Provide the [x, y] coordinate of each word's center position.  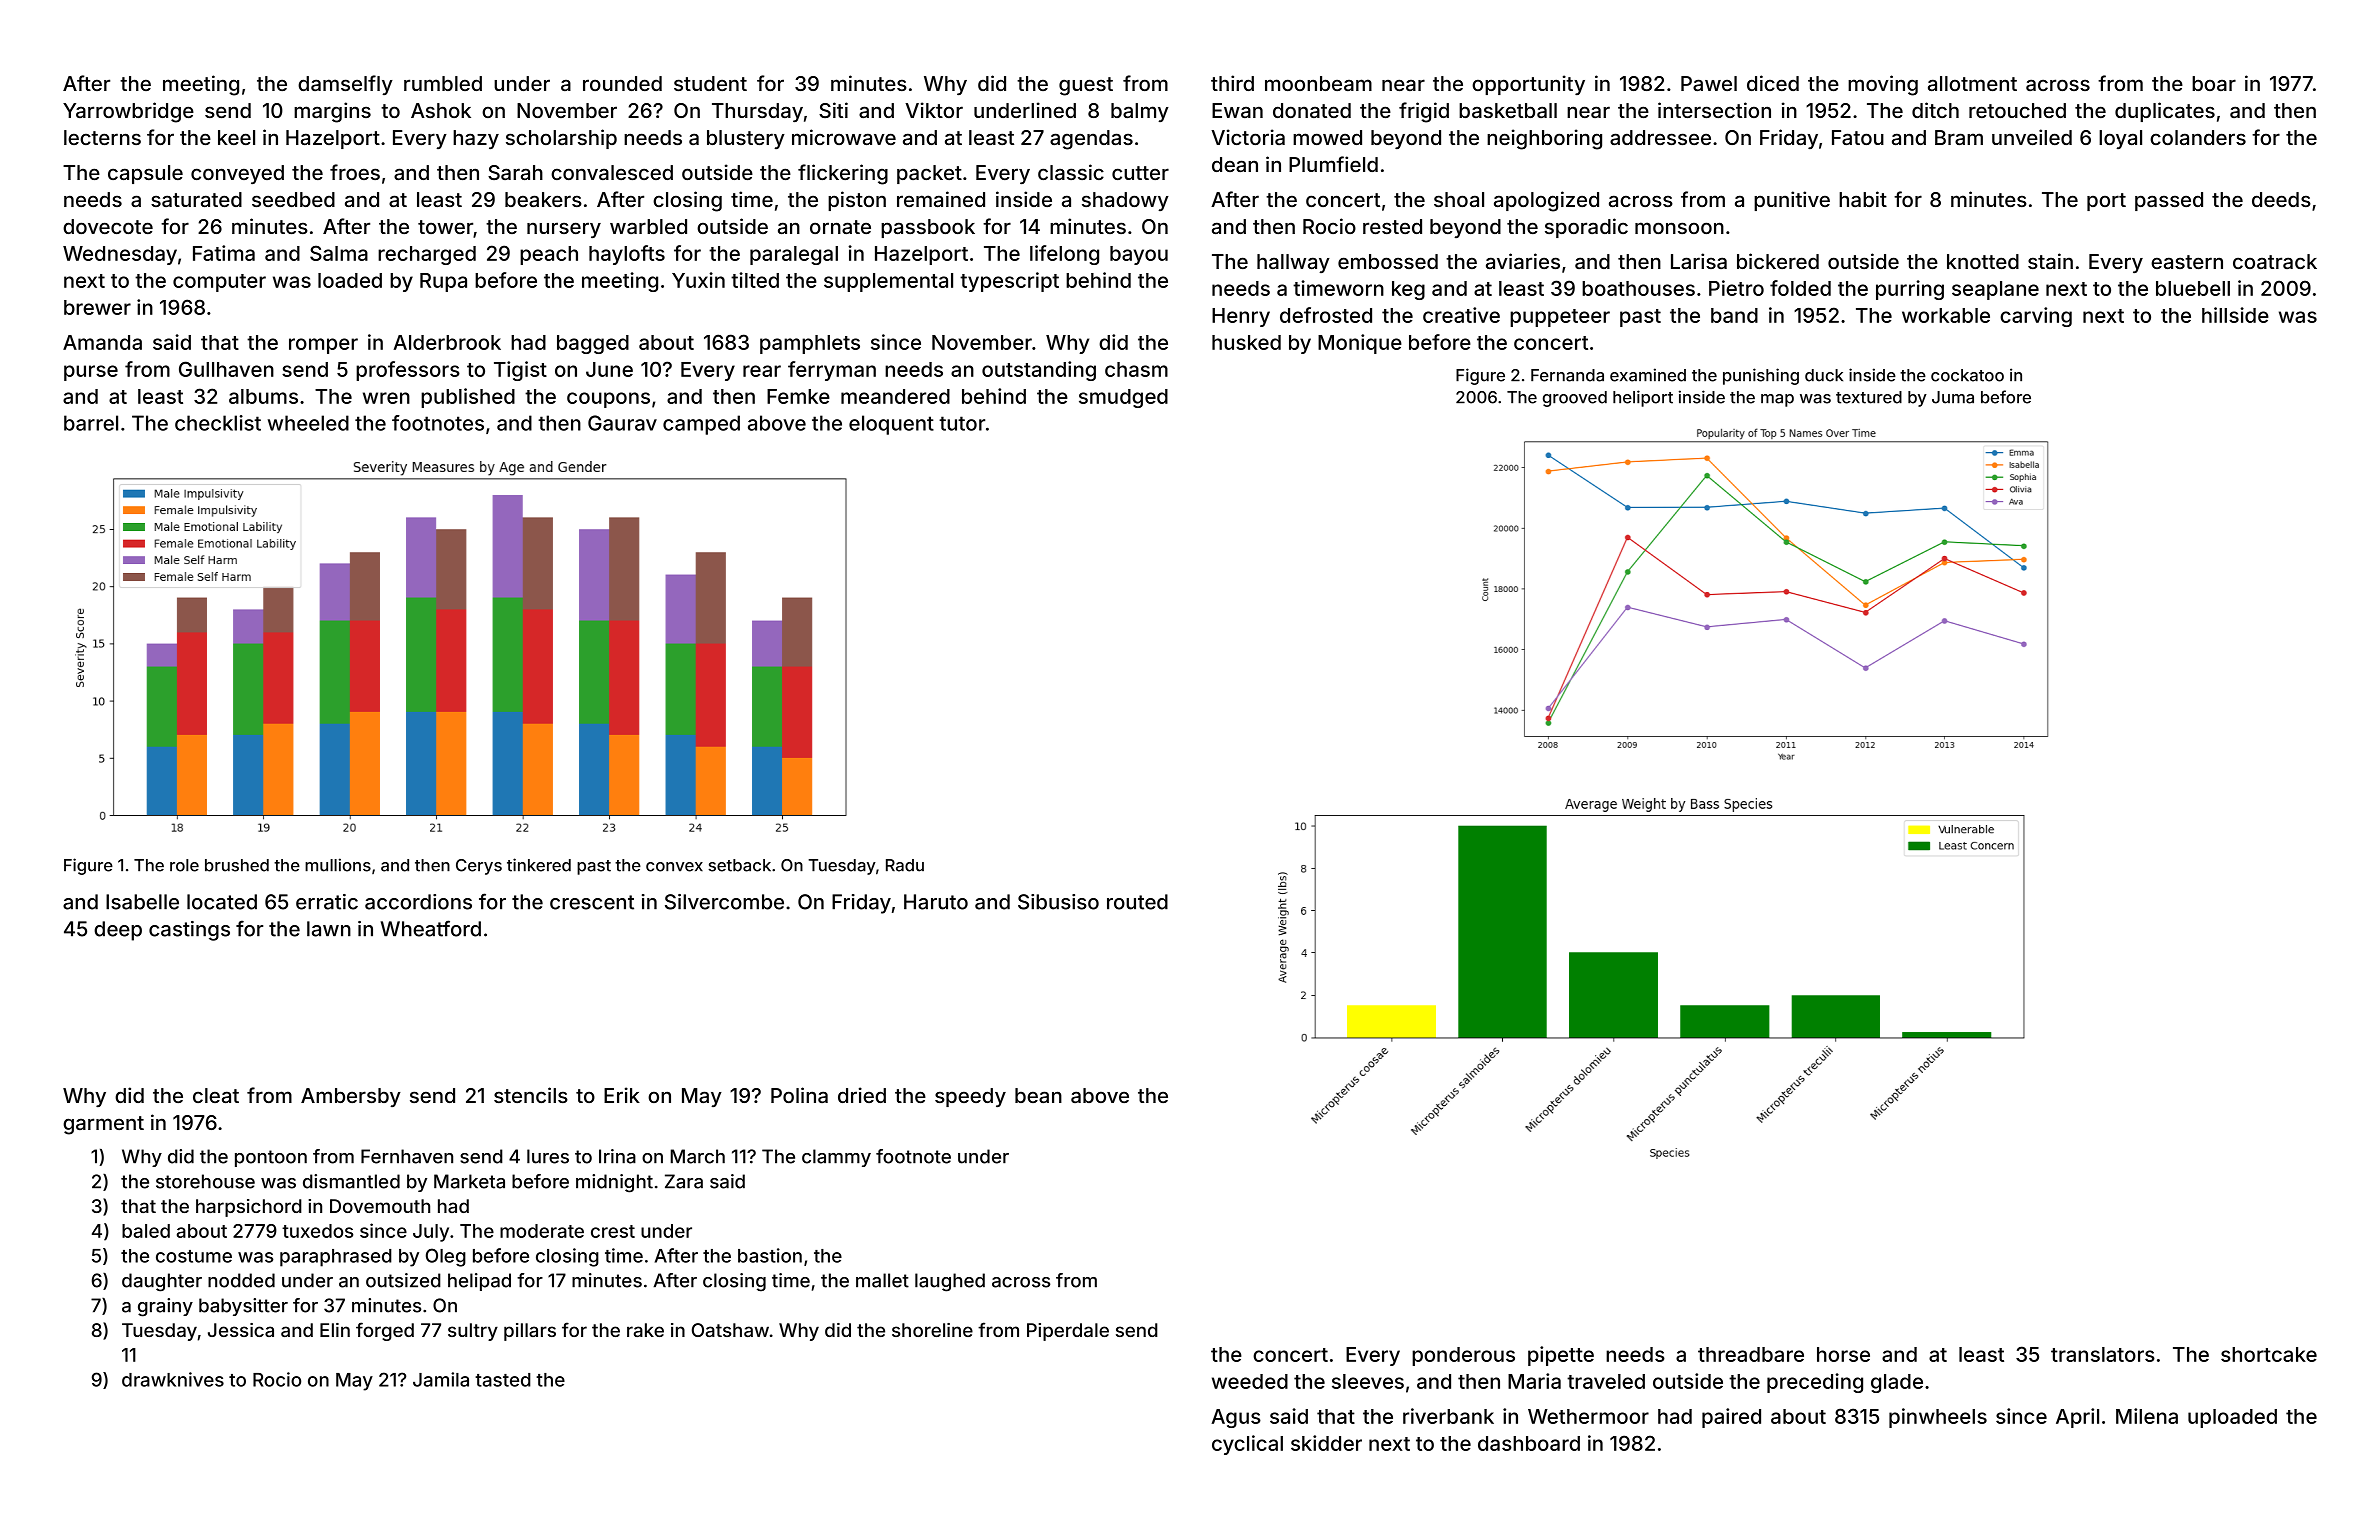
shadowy [1125, 201]
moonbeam [1318, 83]
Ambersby [351, 1097]
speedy [970, 1097]
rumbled [443, 83]
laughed [950, 1282]
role [184, 865]
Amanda [102, 342]
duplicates [2165, 112]
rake [645, 1330]
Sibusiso [1058, 902]
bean [1038, 1095]
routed [1137, 902]
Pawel [1709, 83]
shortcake [2269, 1354]
